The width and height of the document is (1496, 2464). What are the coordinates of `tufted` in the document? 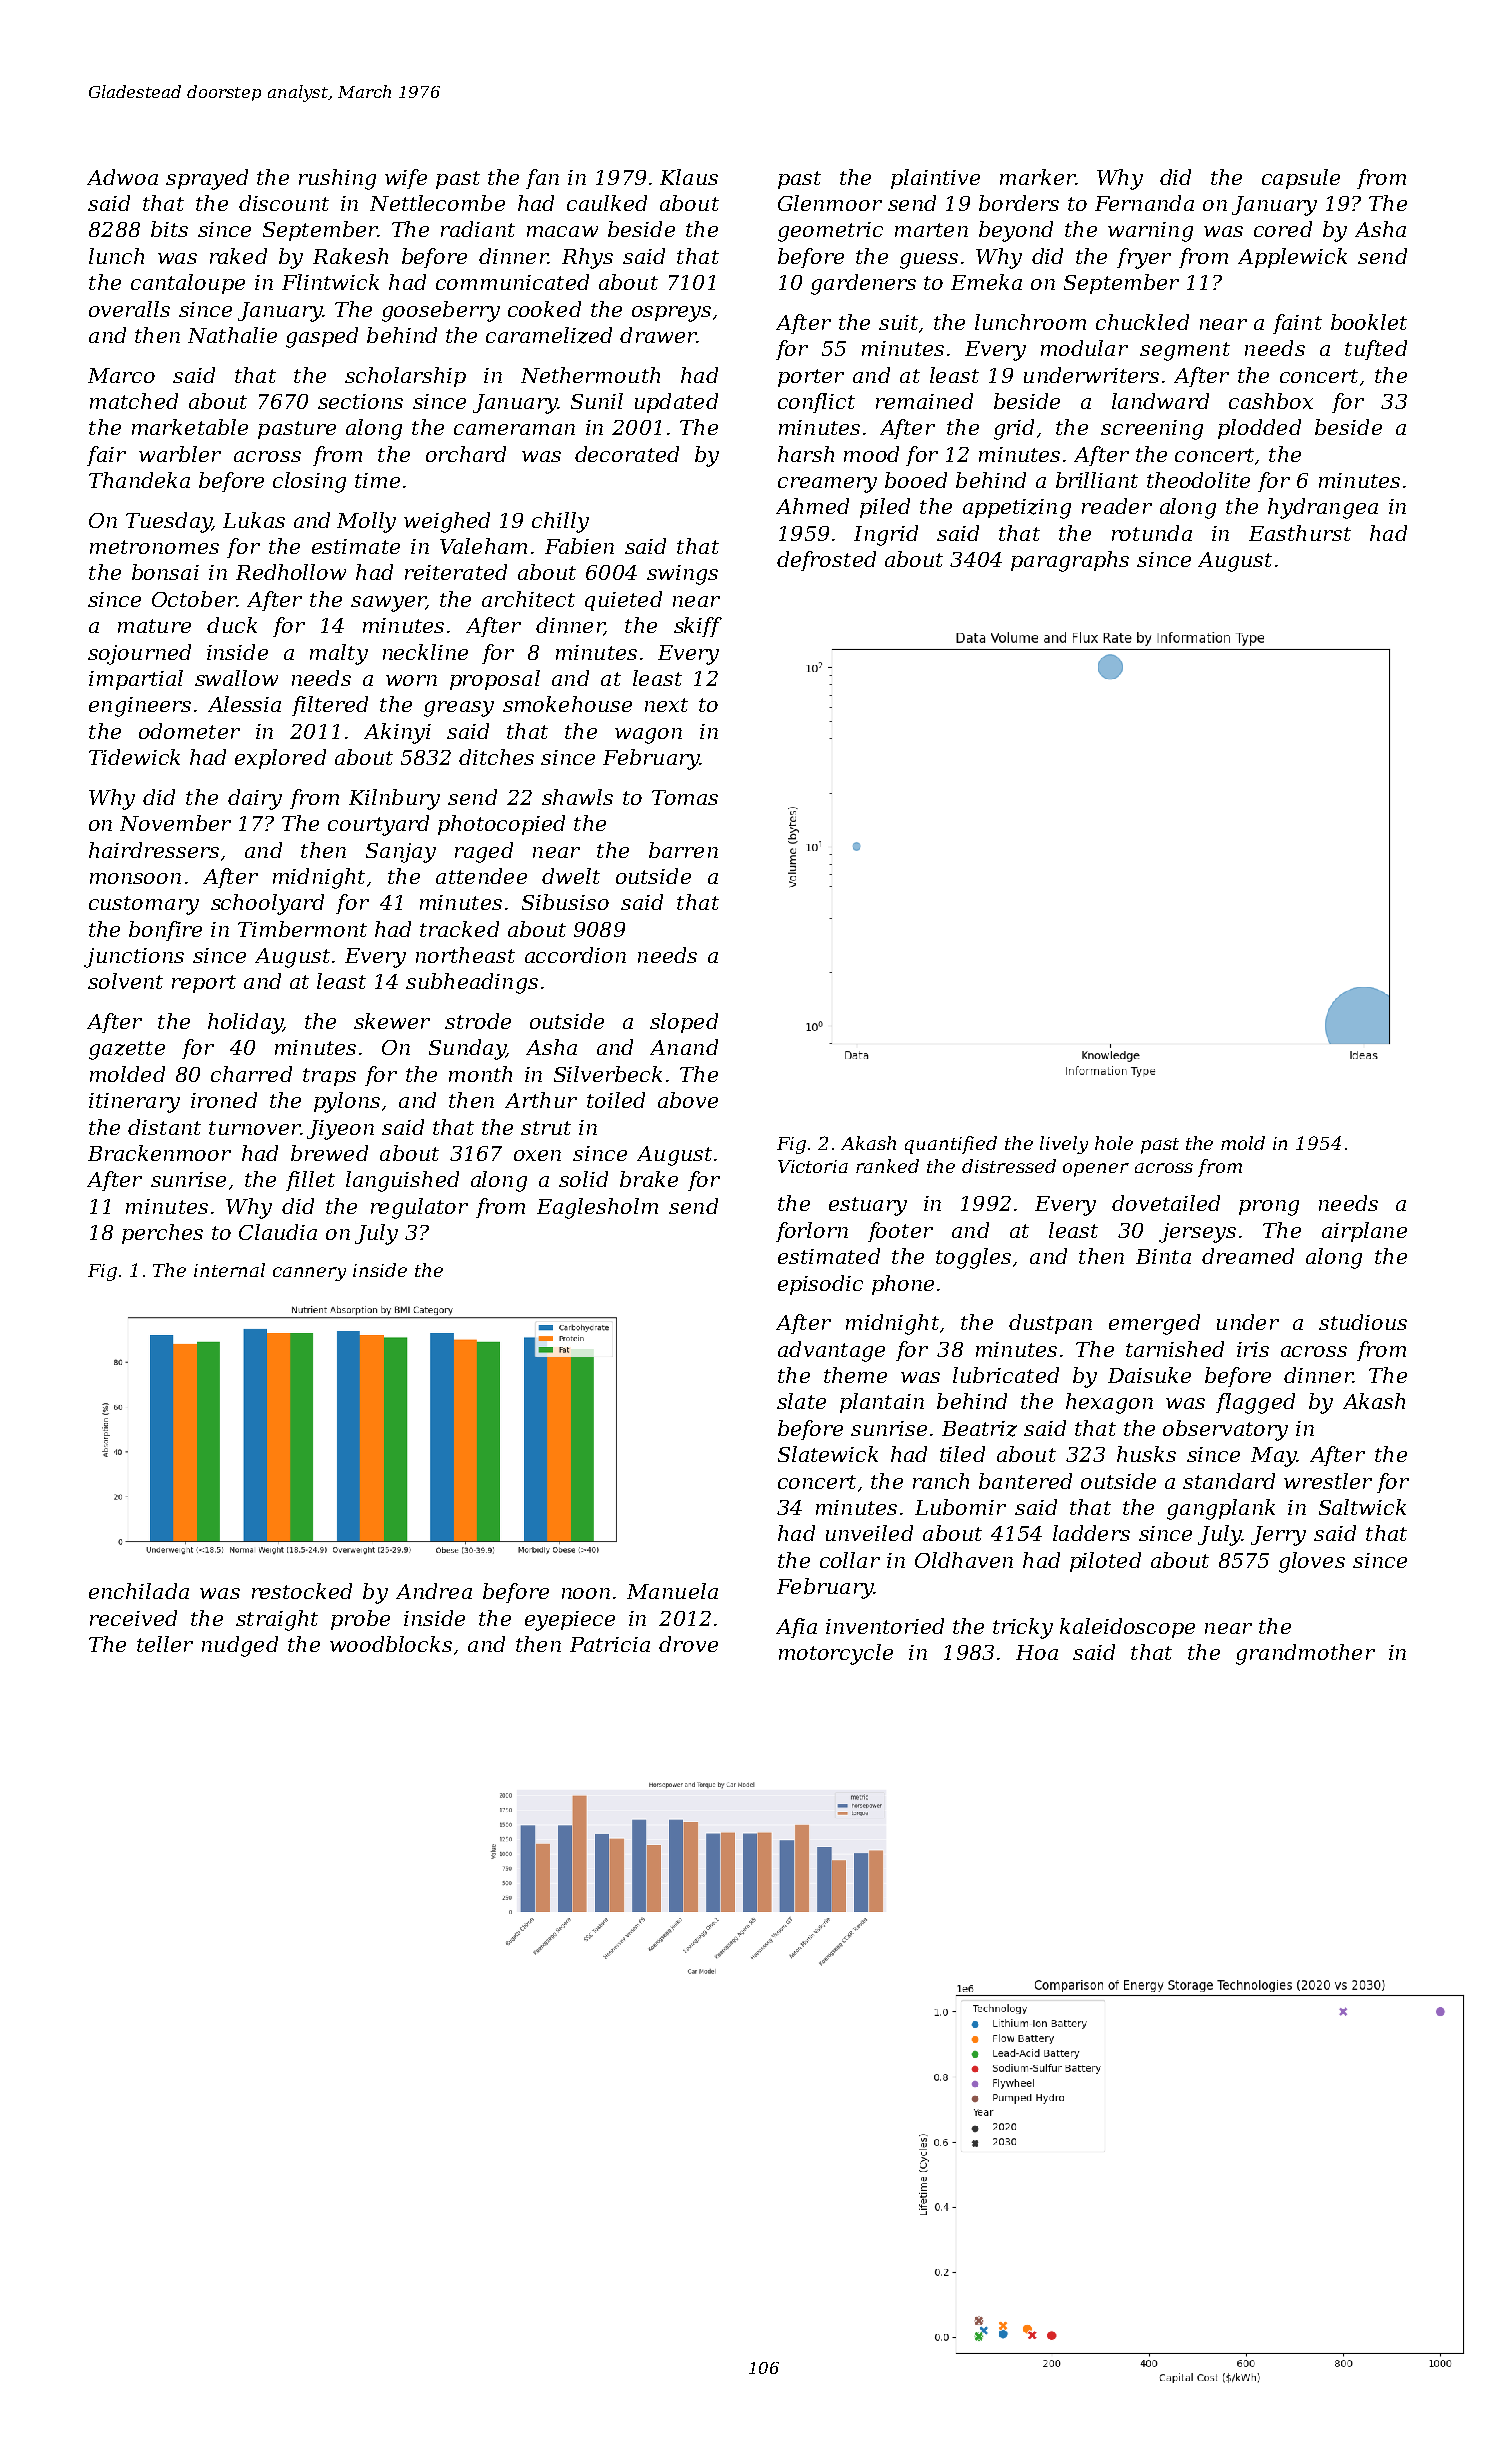 It's located at (1376, 350).
